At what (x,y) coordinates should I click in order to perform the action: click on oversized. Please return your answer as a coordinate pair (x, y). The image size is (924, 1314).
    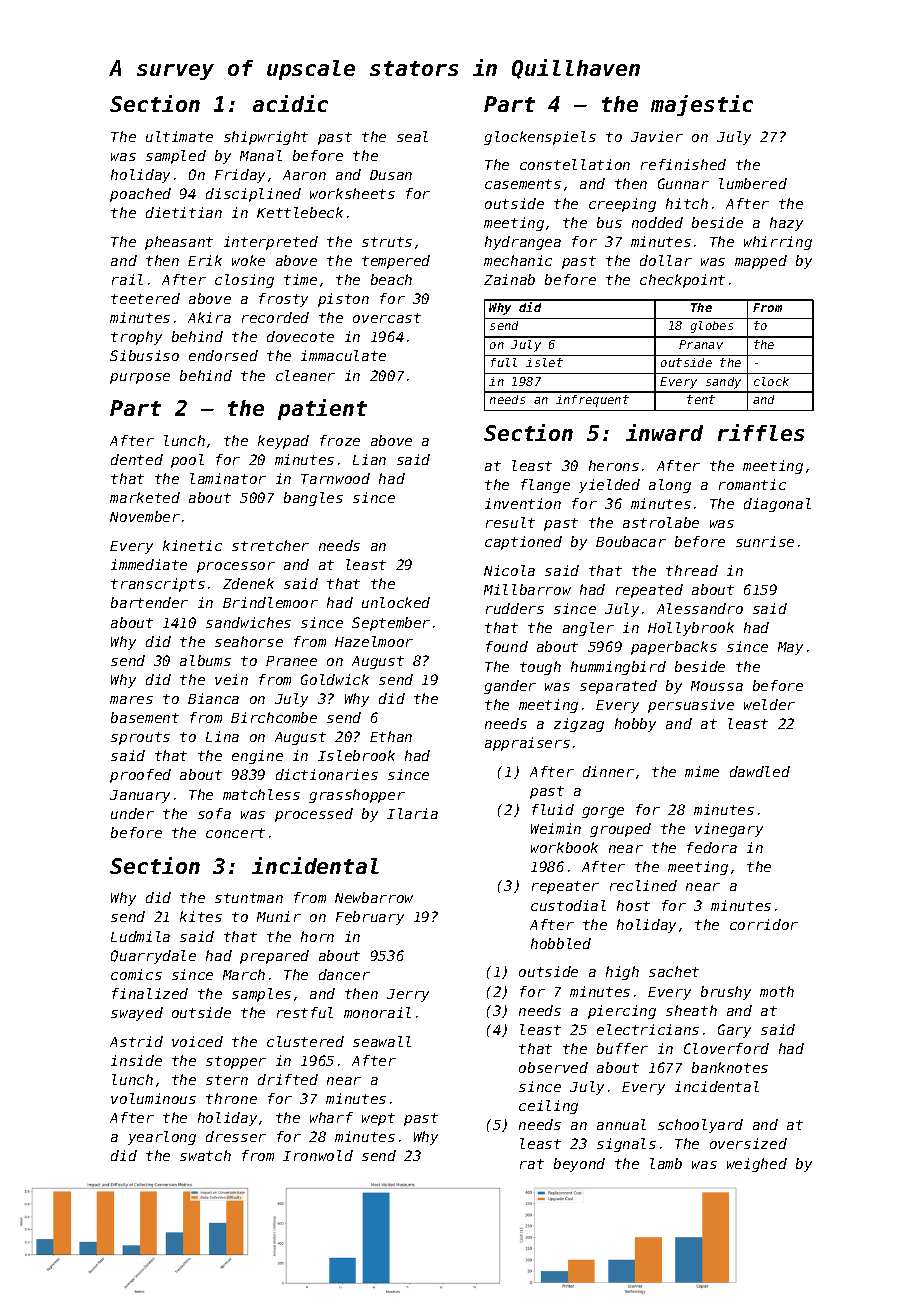
    Looking at the image, I should click on (748, 1143).
